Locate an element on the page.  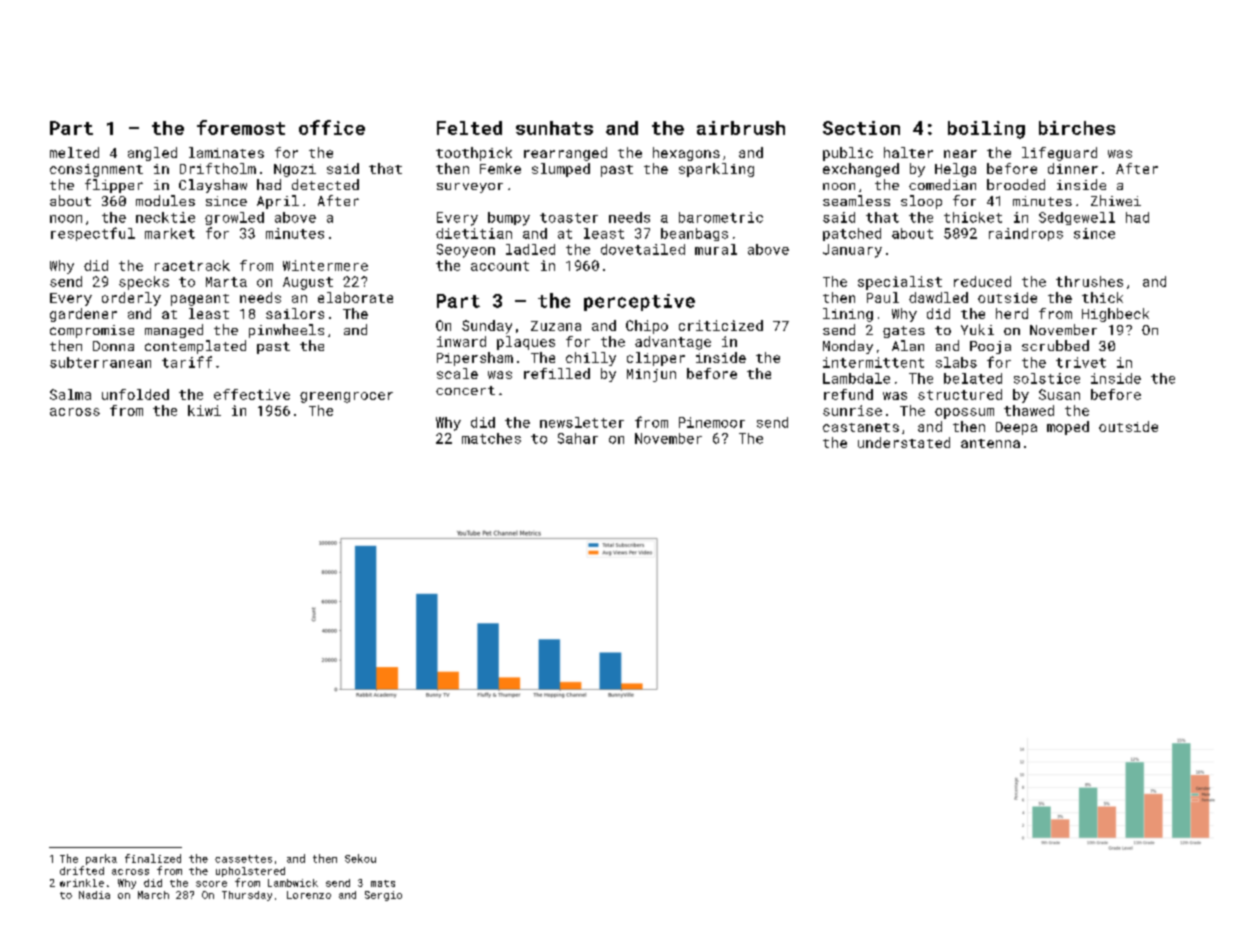
mats is located at coordinates (383, 883).
